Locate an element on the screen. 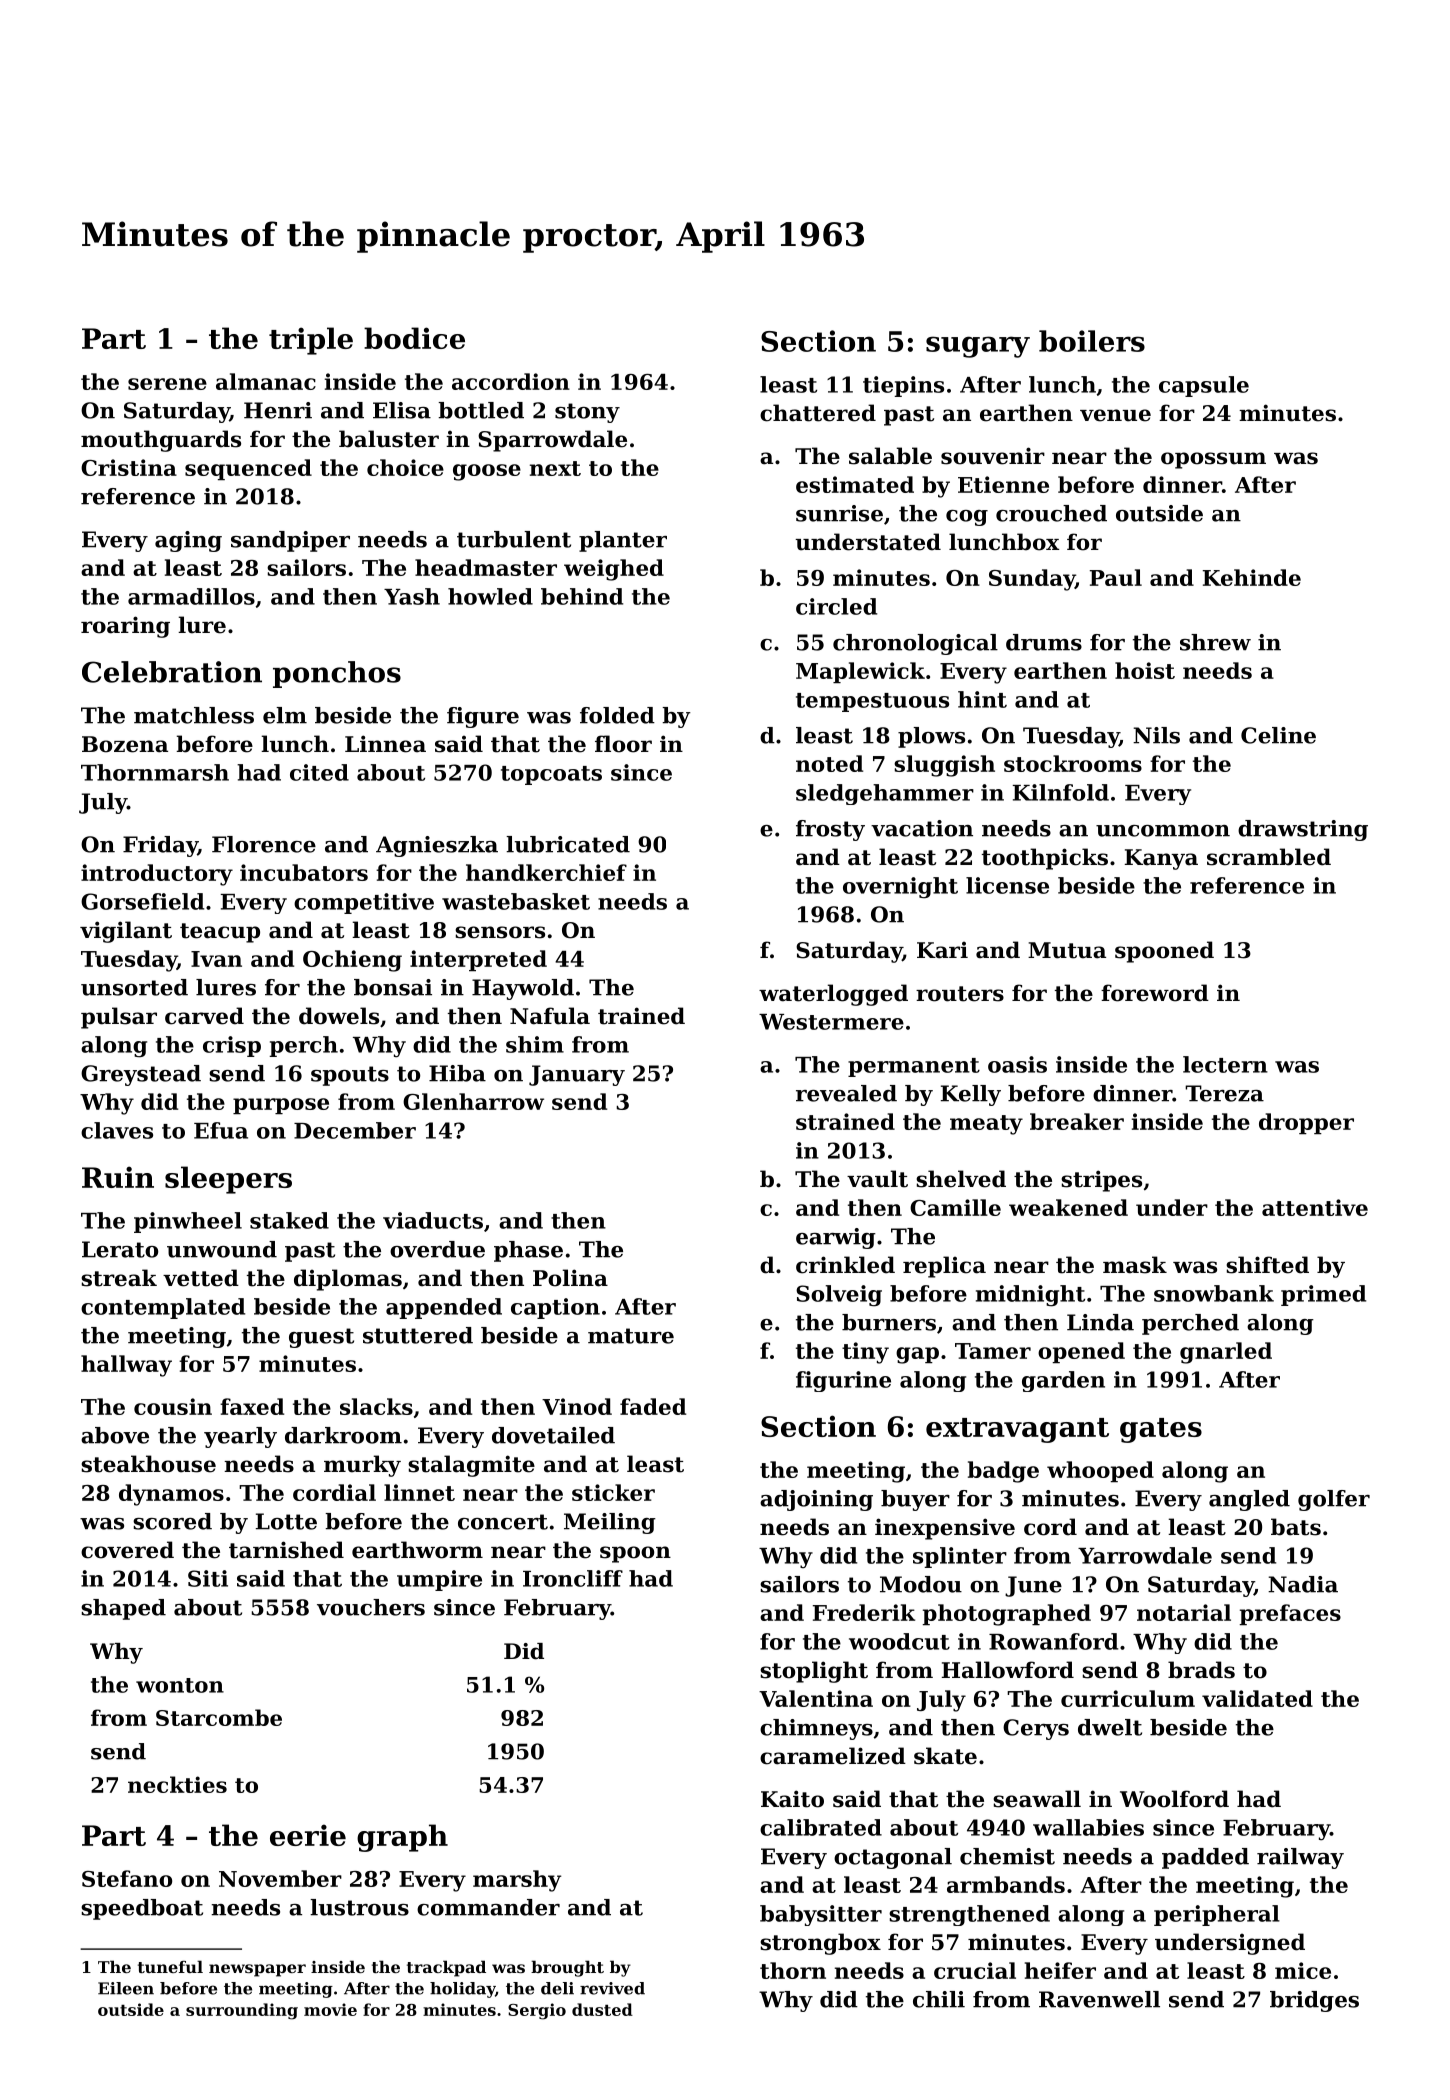 The image size is (1450, 2100). opossum is located at coordinates (1213, 460).
